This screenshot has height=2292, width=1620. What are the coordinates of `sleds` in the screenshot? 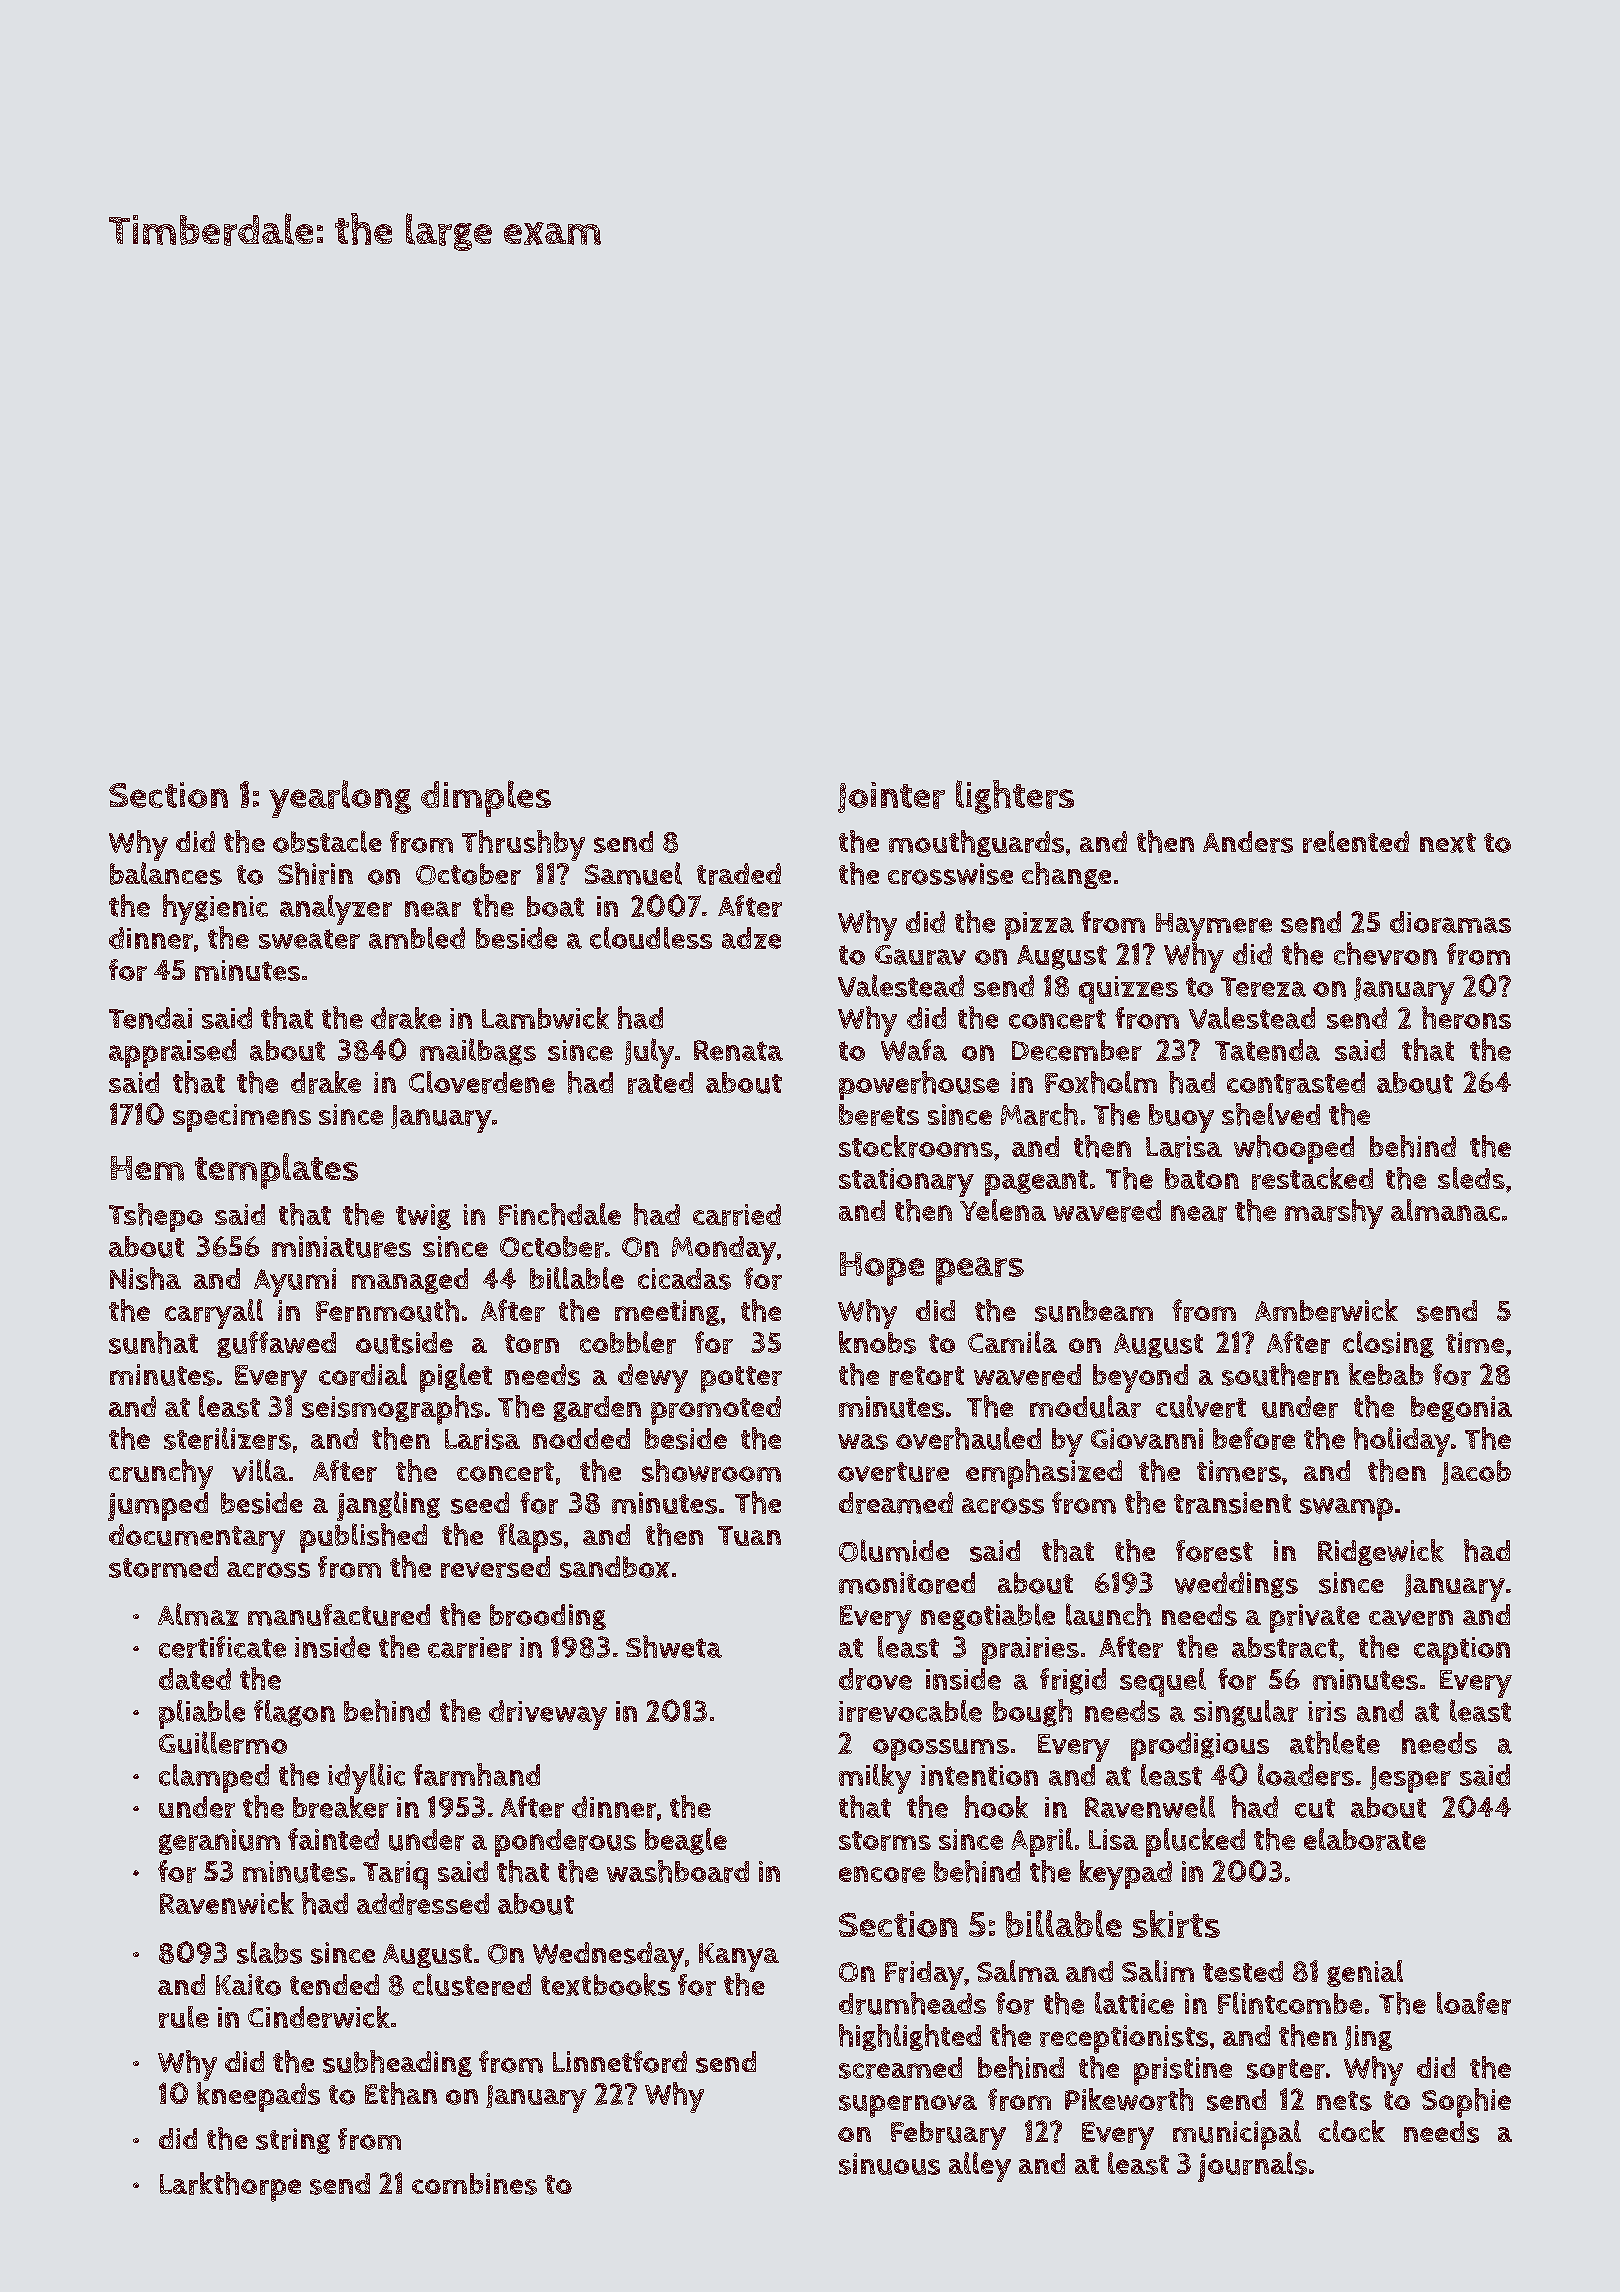 It's located at (1471, 1178).
